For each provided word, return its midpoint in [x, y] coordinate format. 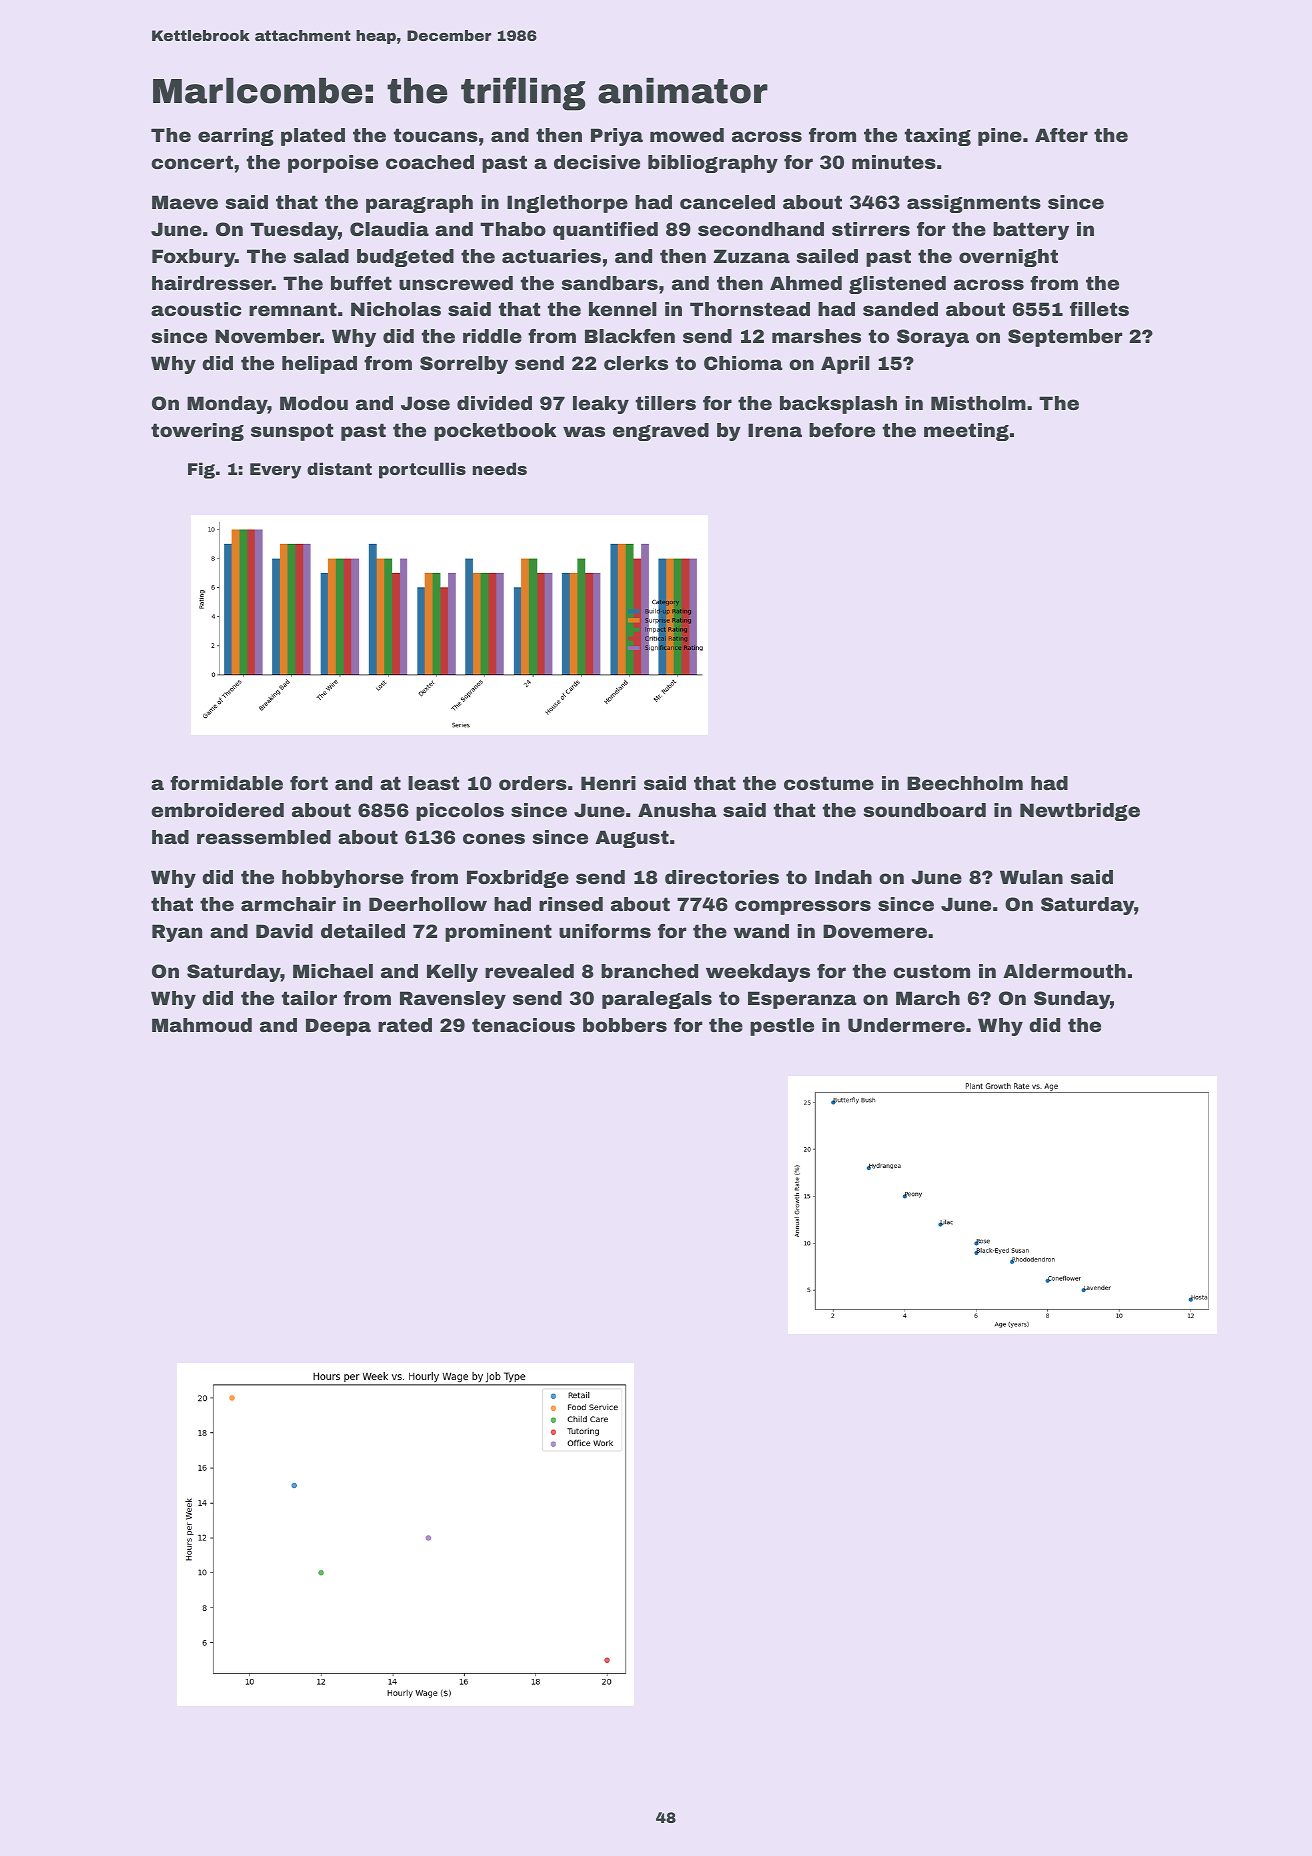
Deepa [338, 1027]
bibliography [713, 164]
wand [761, 931]
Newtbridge [1080, 812]
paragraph [419, 204]
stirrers [871, 229]
